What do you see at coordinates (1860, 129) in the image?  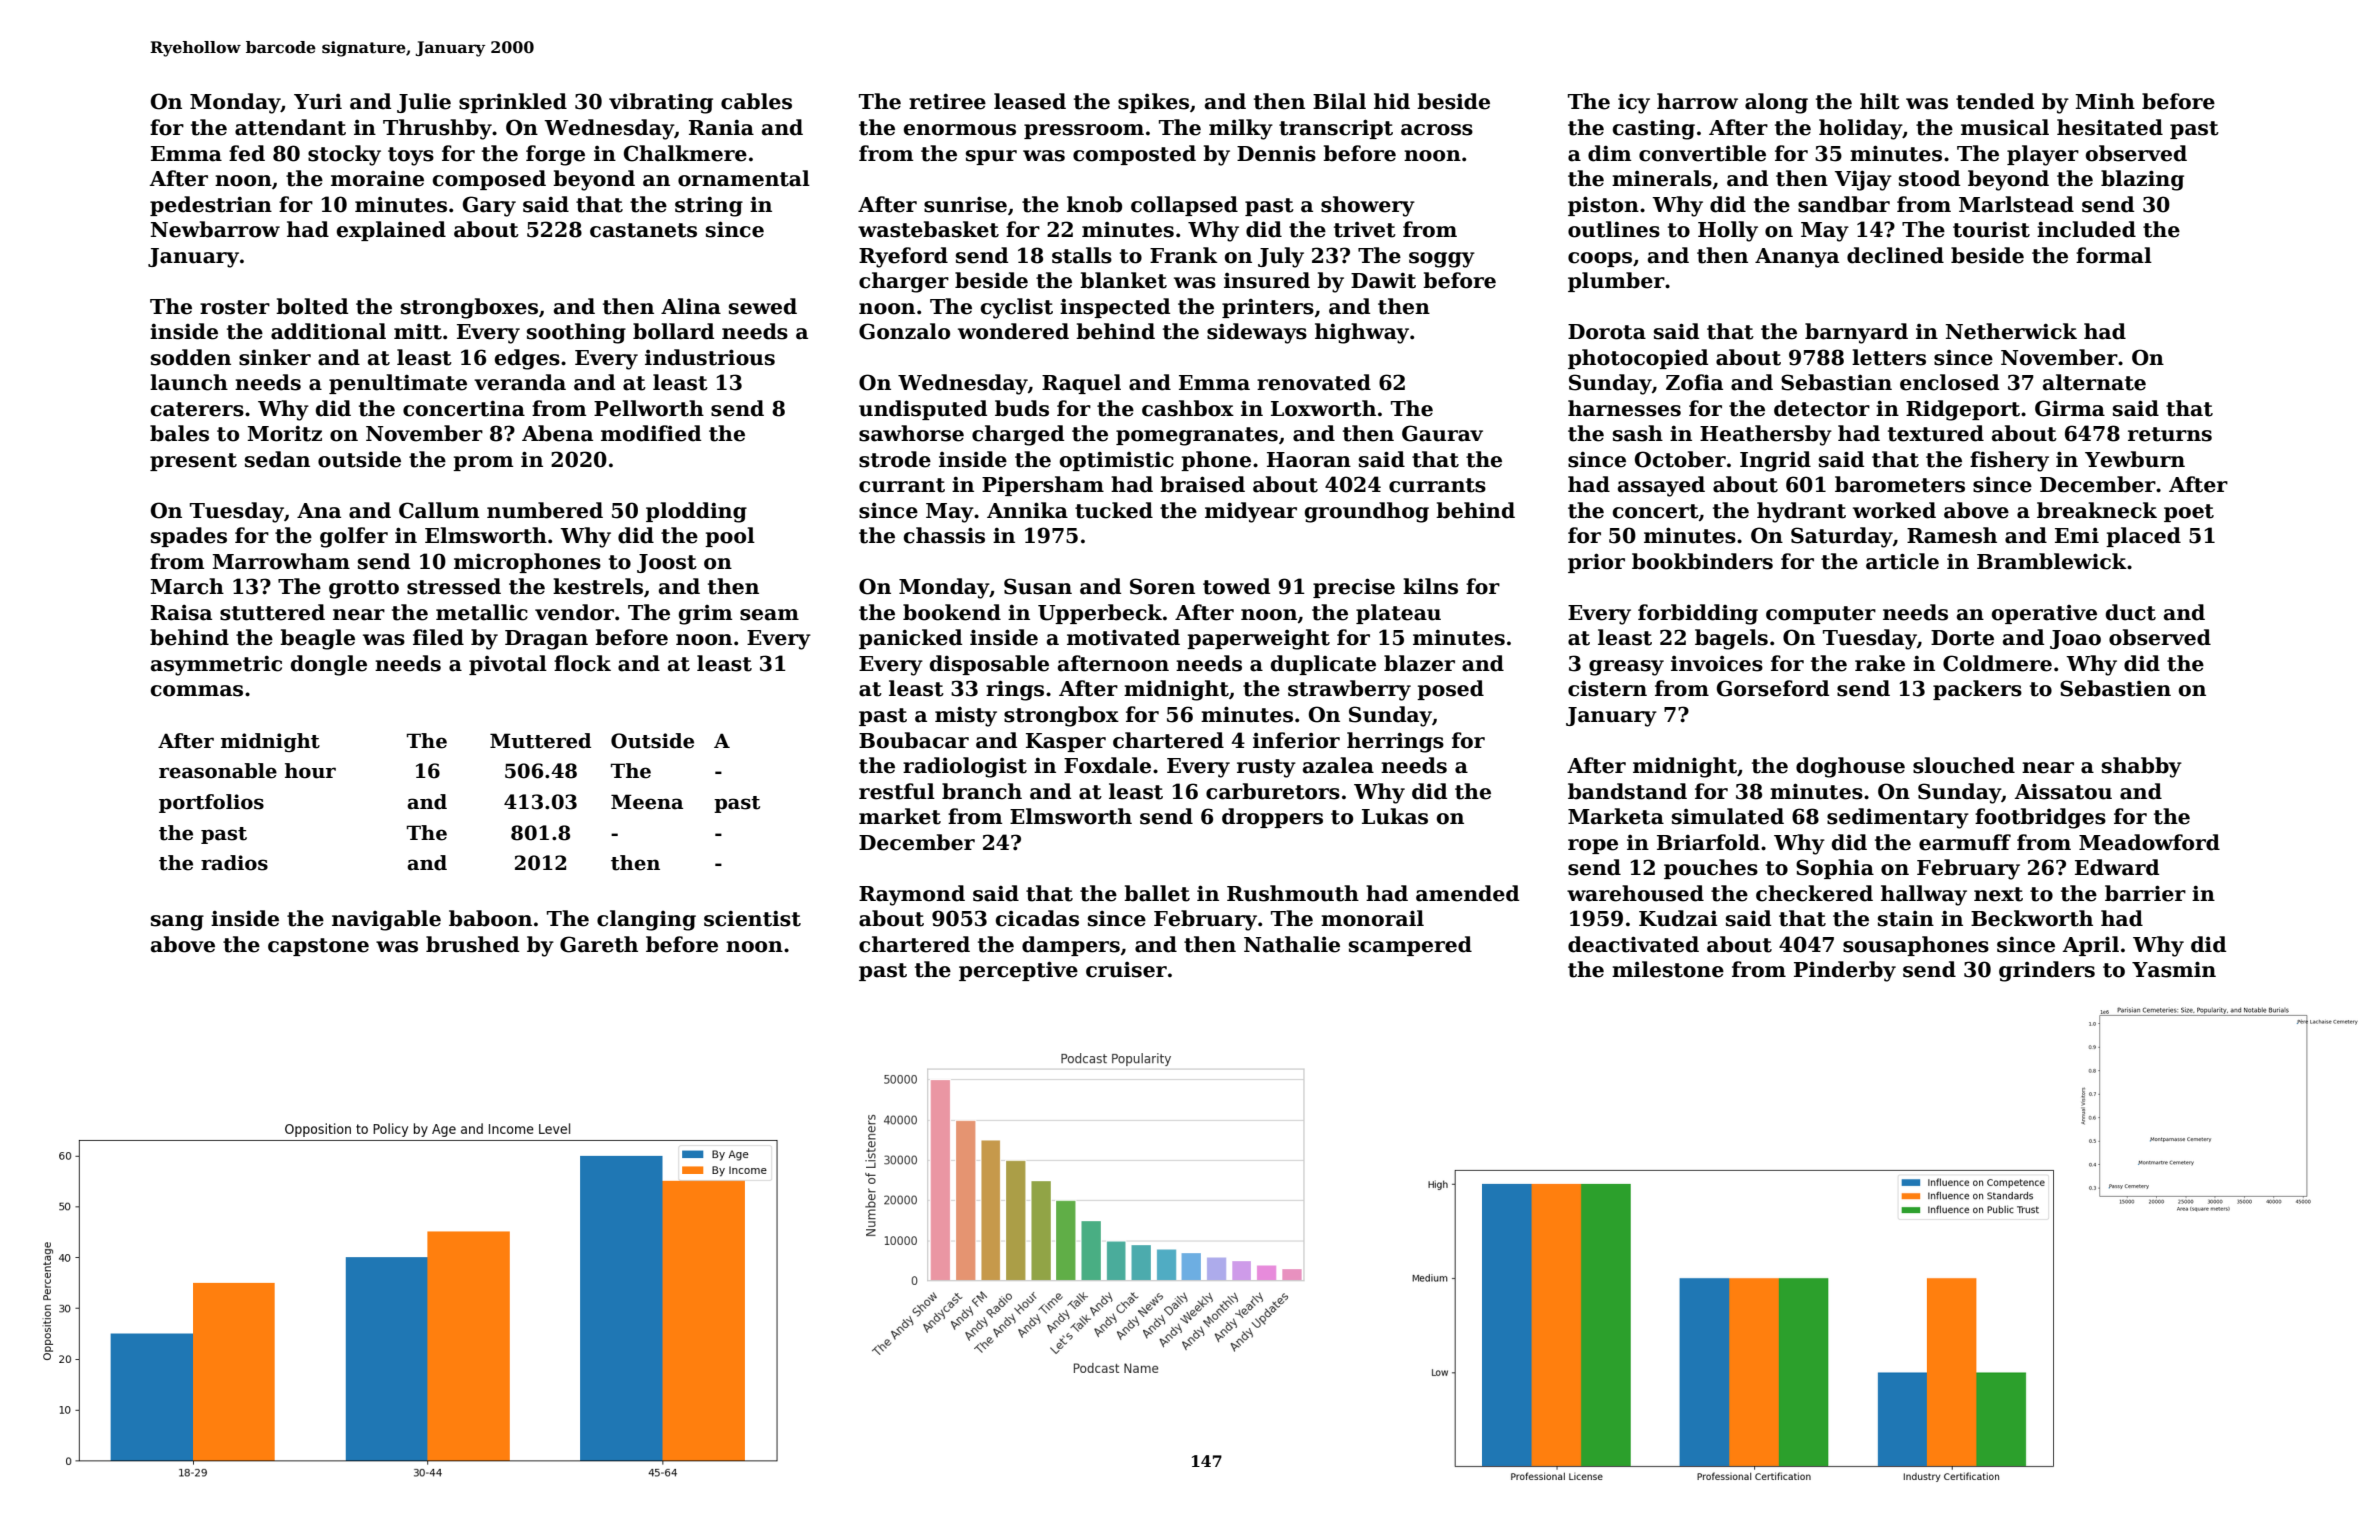 I see `holiday` at bounding box center [1860, 129].
